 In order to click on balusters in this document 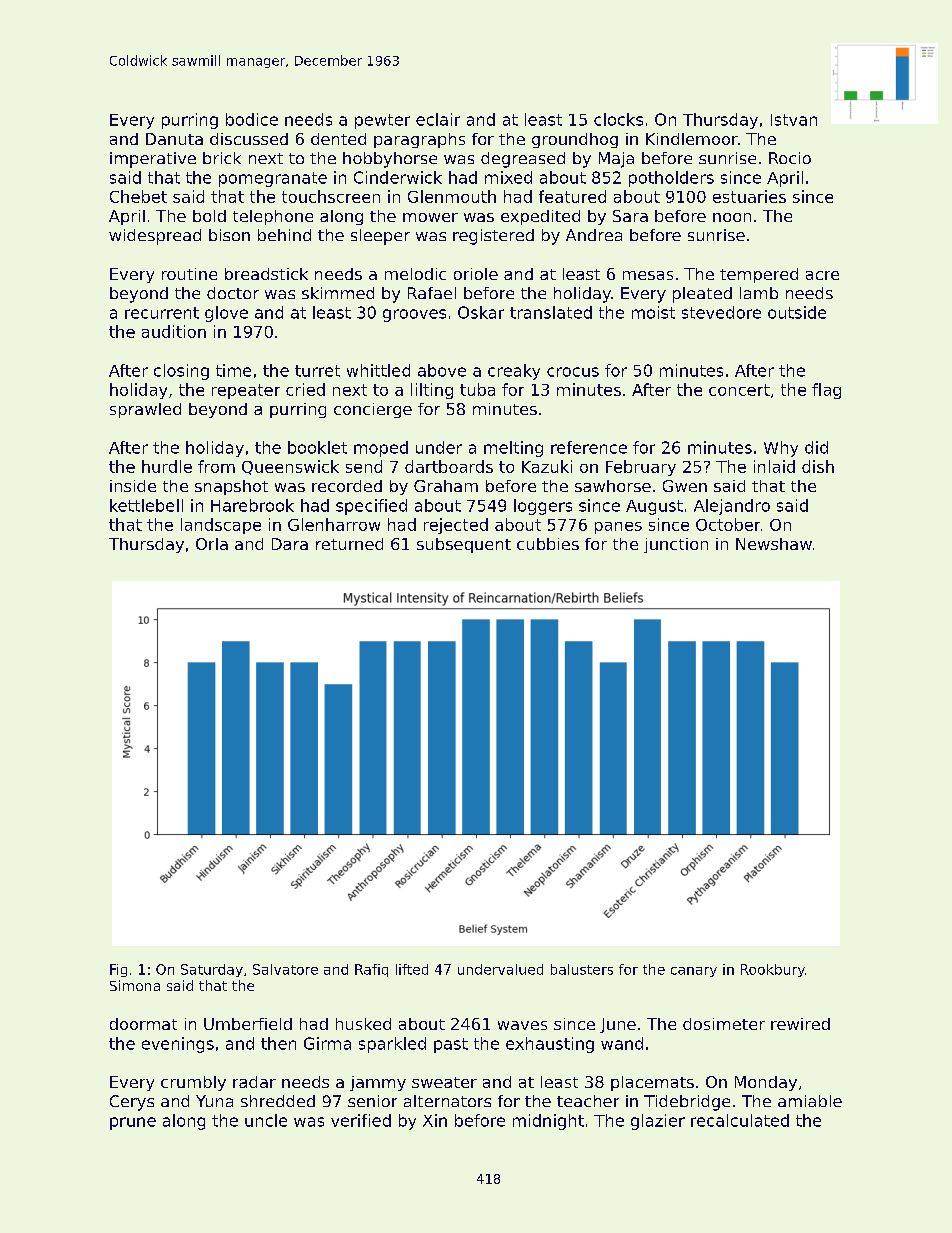, I will do `click(582, 969)`.
